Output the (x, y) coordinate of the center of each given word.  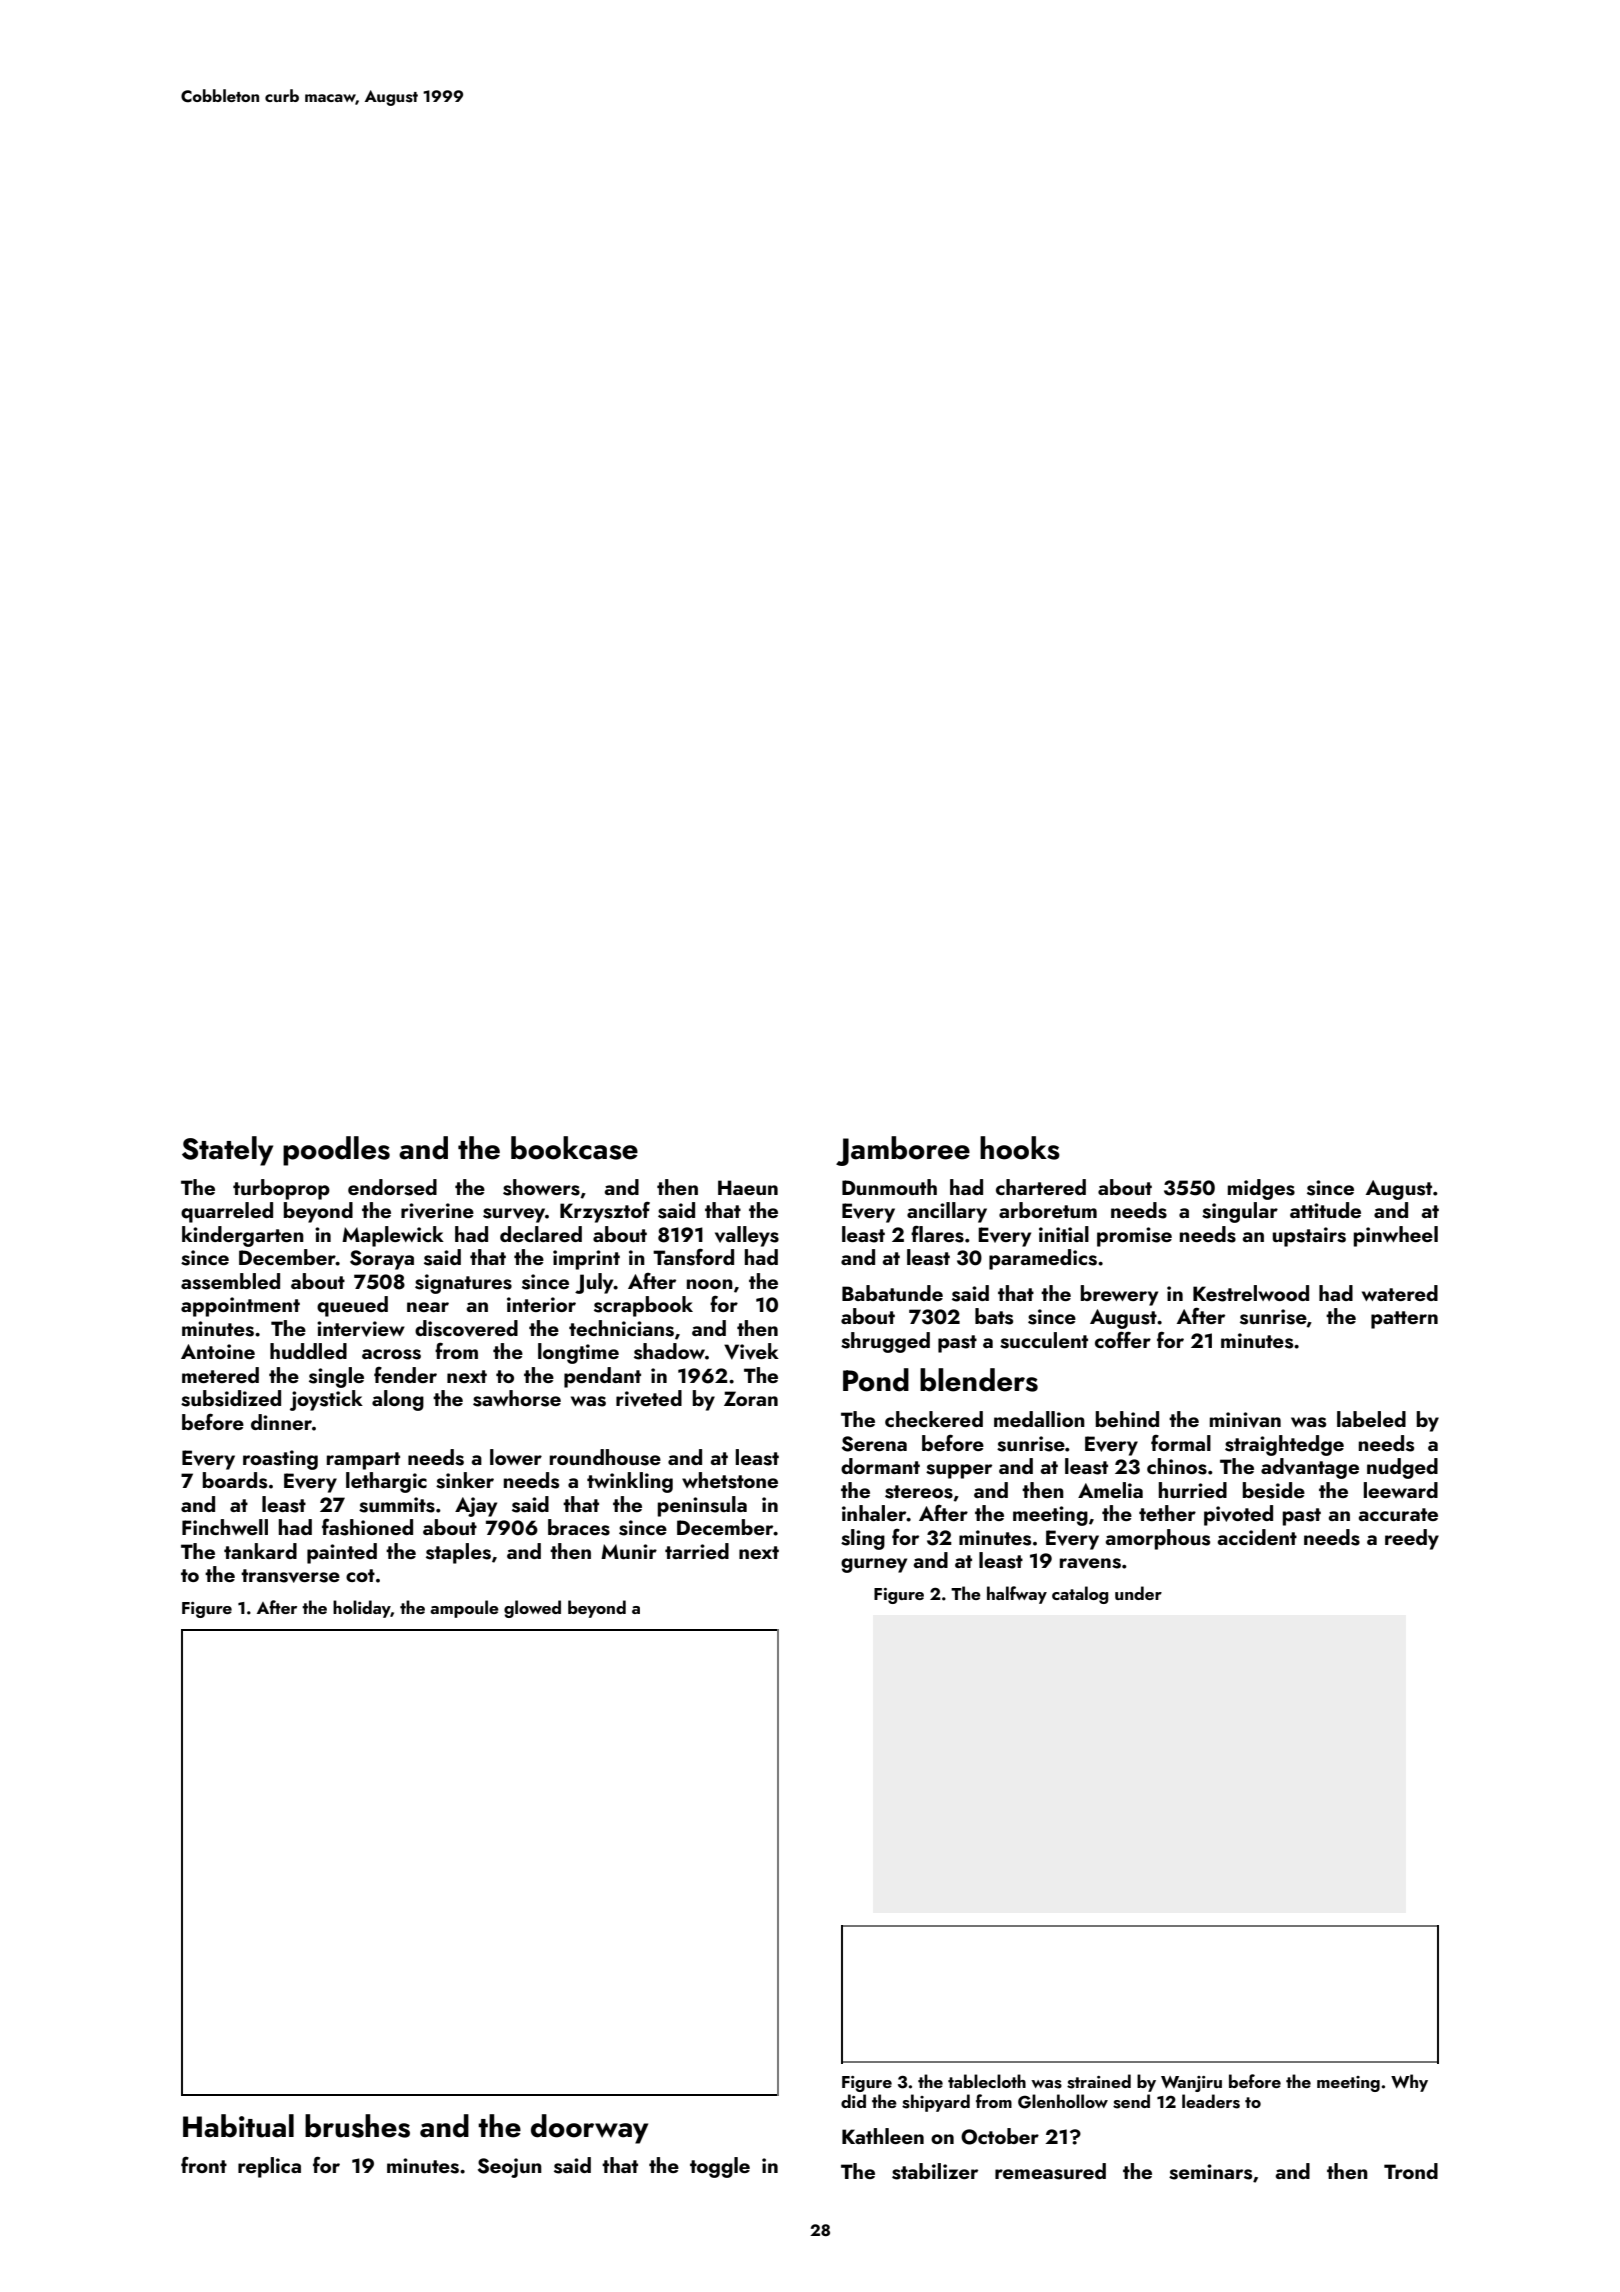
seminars (1210, 2172)
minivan (1245, 1420)
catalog (1080, 1595)
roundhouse (605, 1457)
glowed (532, 1609)
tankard (260, 1551)
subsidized (231, 1398)
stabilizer (935, 2171)
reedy (1412, 1539)
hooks (1020, 1148)
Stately (227, 1151)
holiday (362, 1609)
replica (269, 2167)
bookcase (574, 1148)
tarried (697, 1551)
